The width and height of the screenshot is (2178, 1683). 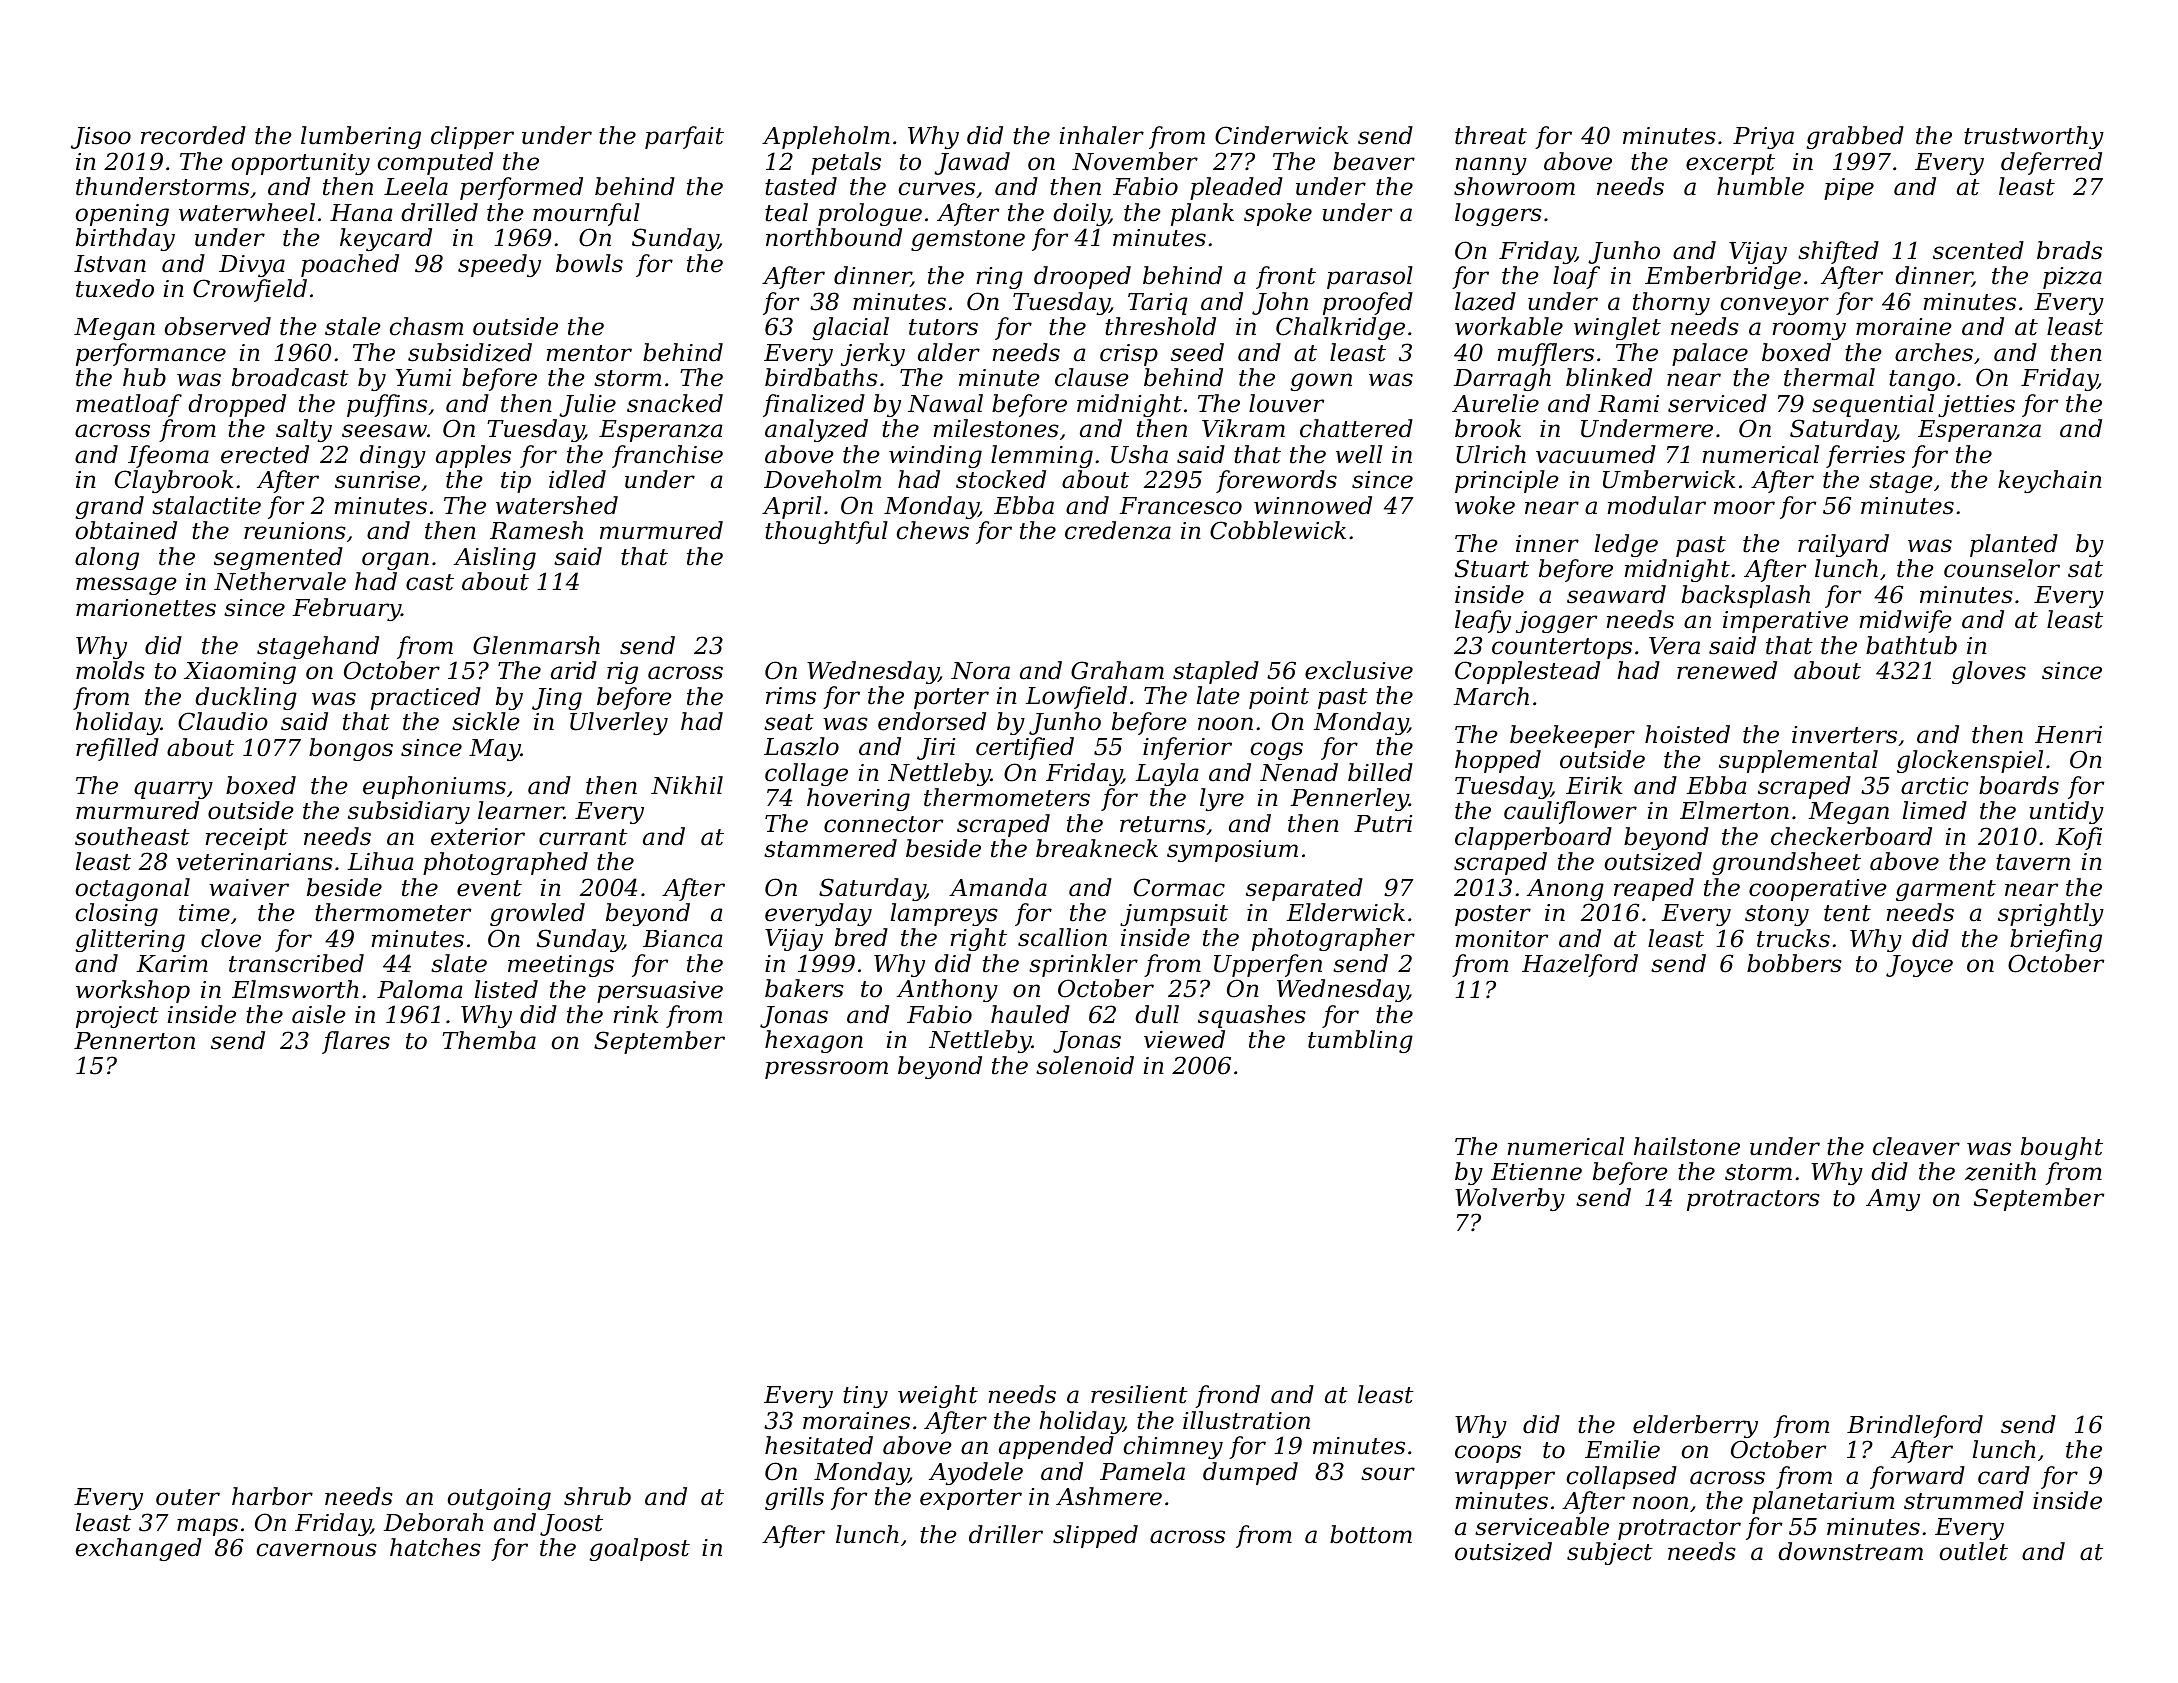 I want to click on tiny, so click(x=865, y=1397).
